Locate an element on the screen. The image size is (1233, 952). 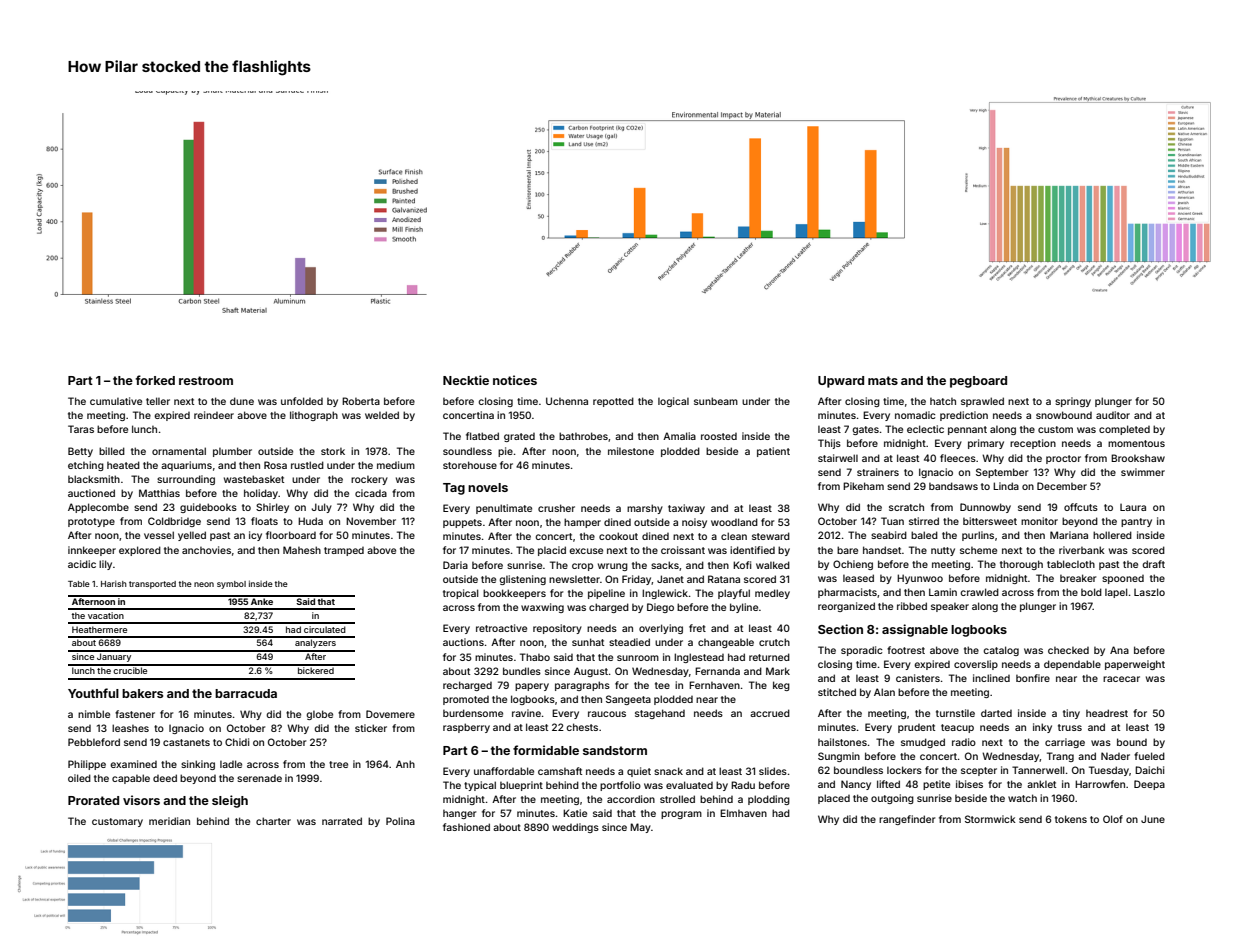
lockers is located at coordinates (904, 770).
